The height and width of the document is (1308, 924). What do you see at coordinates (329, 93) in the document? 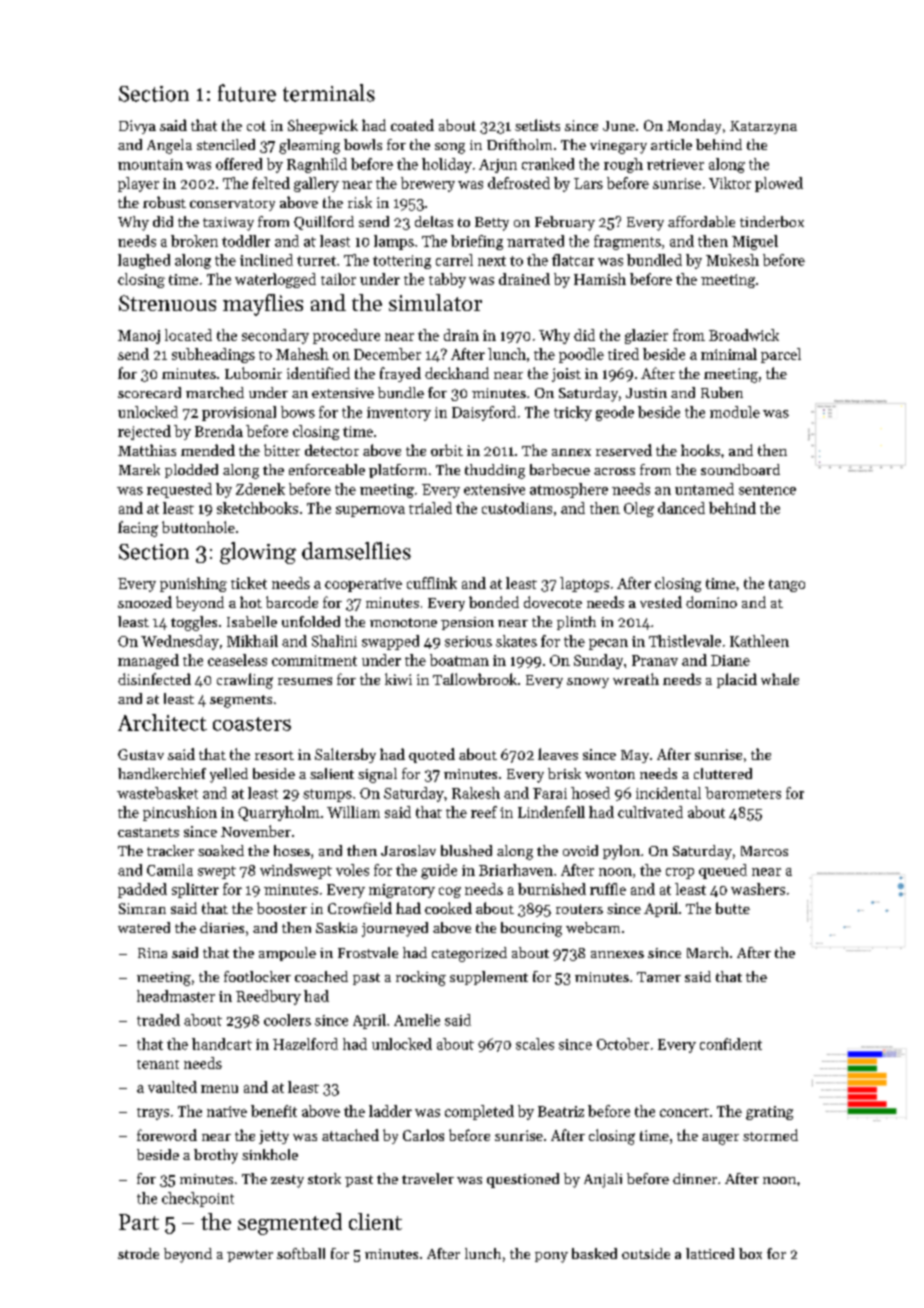
I see `terminals` at bounding box center [329, 93].
